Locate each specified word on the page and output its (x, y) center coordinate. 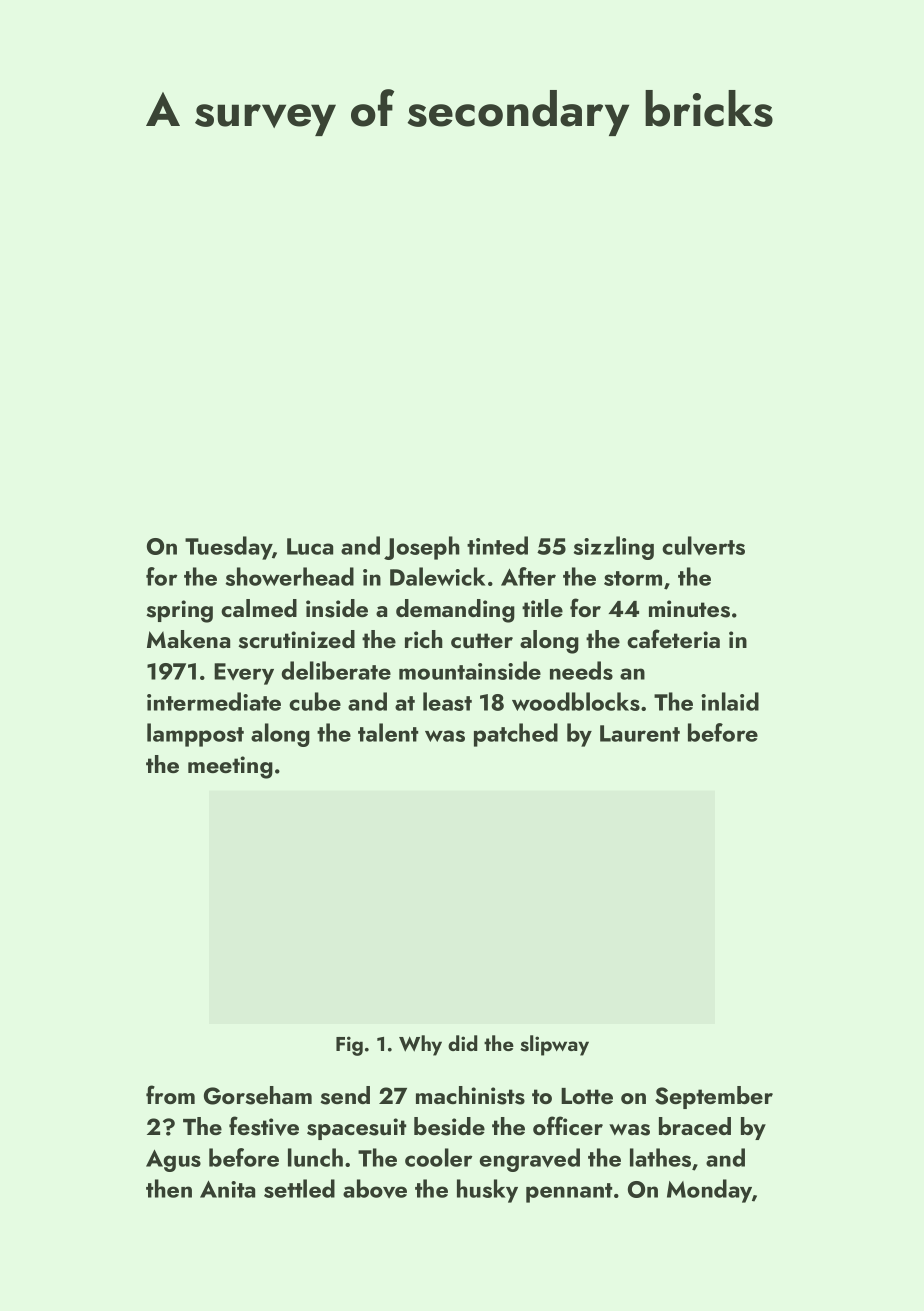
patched (516, 735)
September (714, 1097)
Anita (227, 1189)
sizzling (614, 548)
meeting (230, 767)
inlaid (730, 701)
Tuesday (228, 548)
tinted (497, 545)
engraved (530, 1160)
